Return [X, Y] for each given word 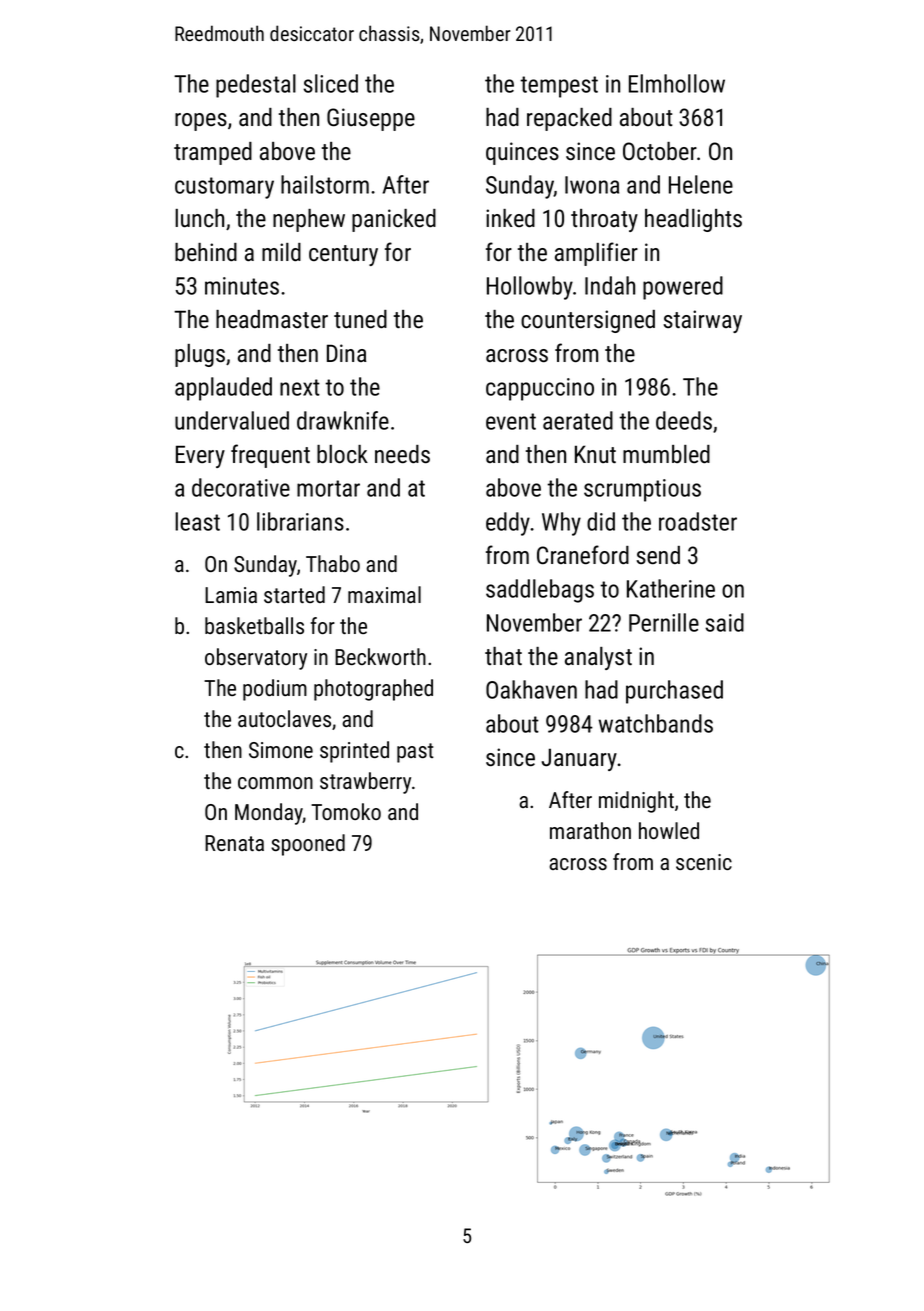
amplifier [596, 254]
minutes [242, 286]
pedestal [256, 86]
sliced [330, 83]
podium [275, 690]
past [415, 753]
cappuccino [540, 389]
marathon [590, 830]
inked [510, 218]
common [275, 783]
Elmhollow [677, 83]
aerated [578, 420]
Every [200, 456]
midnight [636, 802]
